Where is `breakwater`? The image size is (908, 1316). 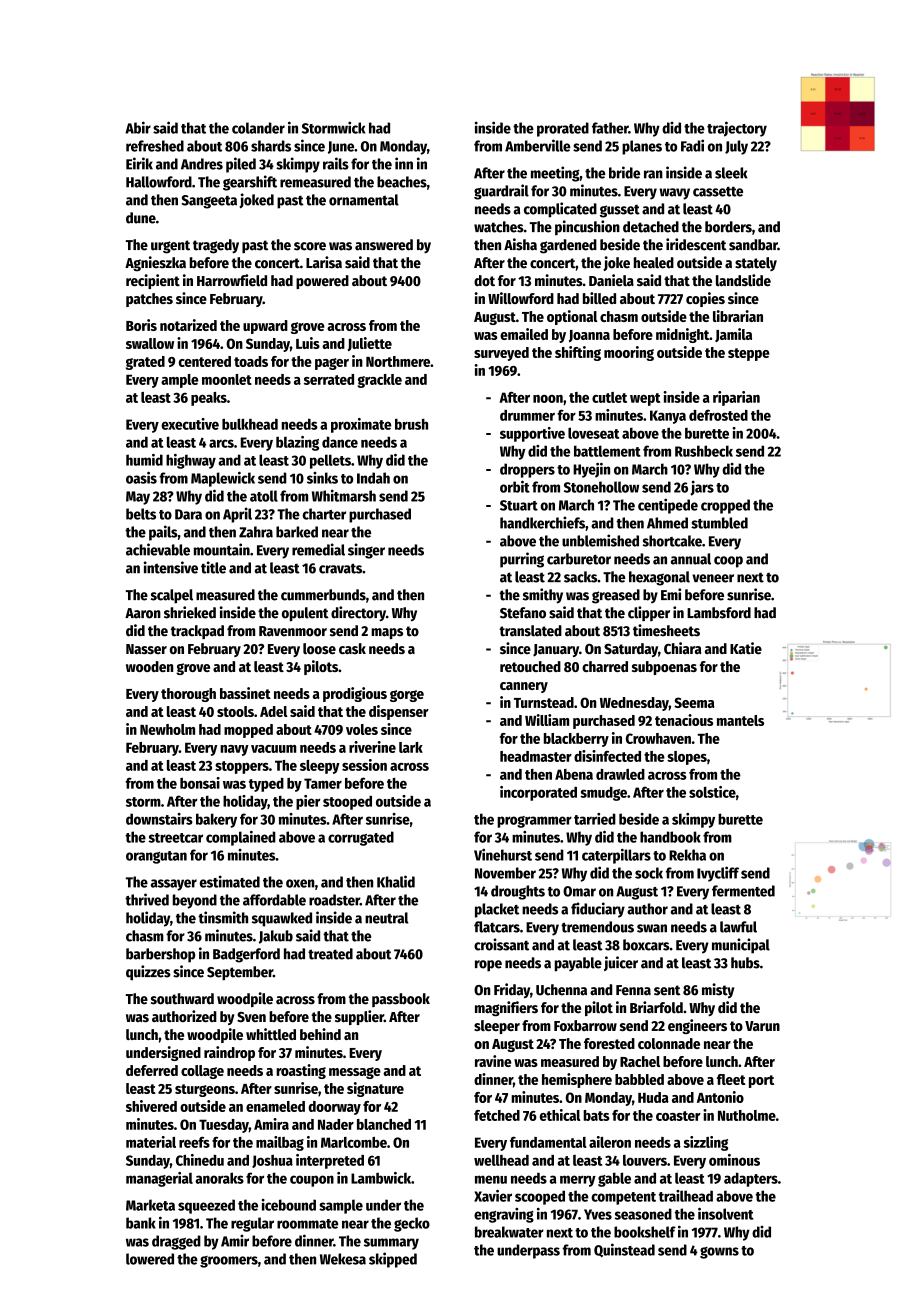 breakwater is located at coordinates (509, 1232).
